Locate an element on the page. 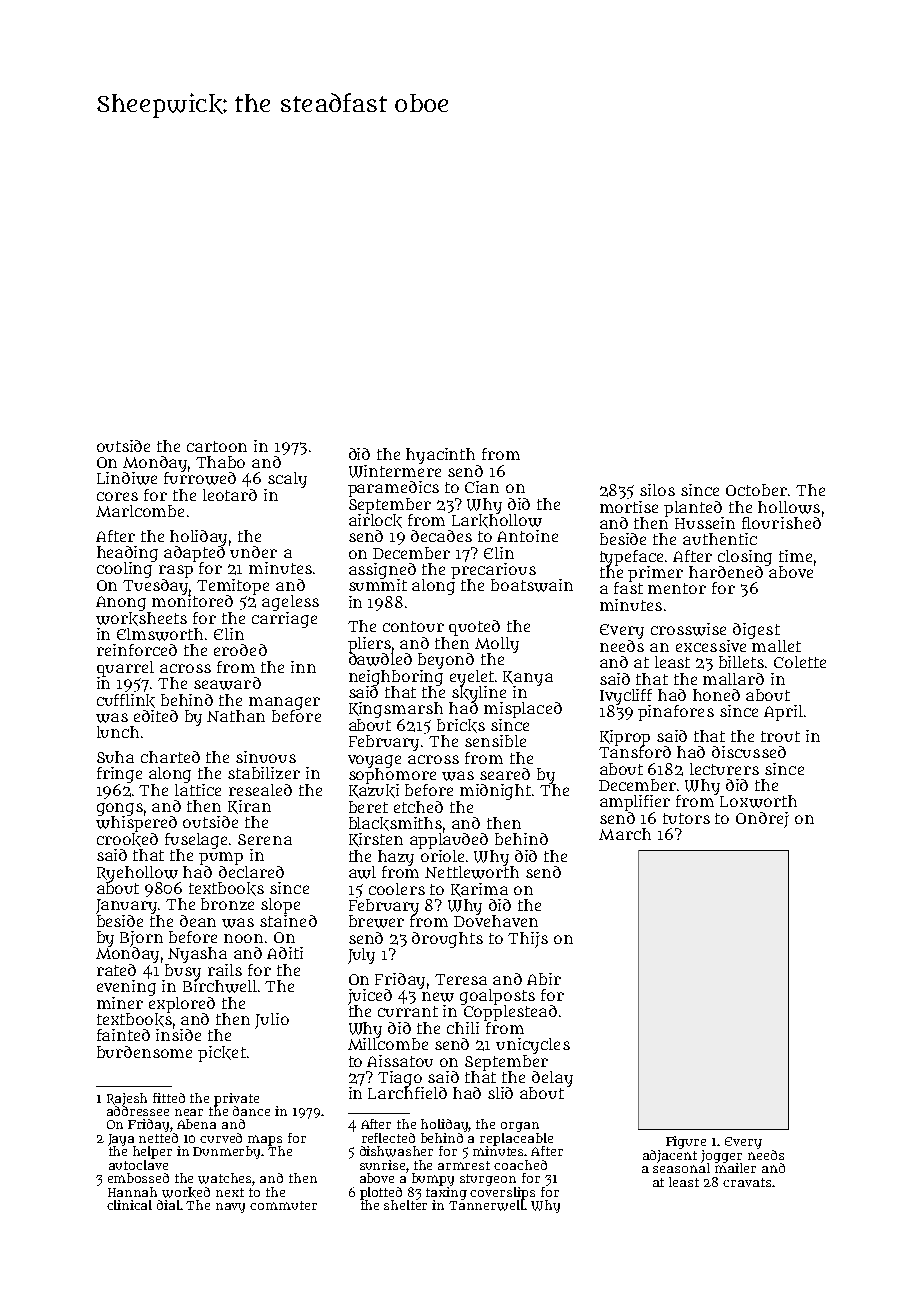 This page has height=1308, width=924. mortise is located at coordinates (629, 507).
